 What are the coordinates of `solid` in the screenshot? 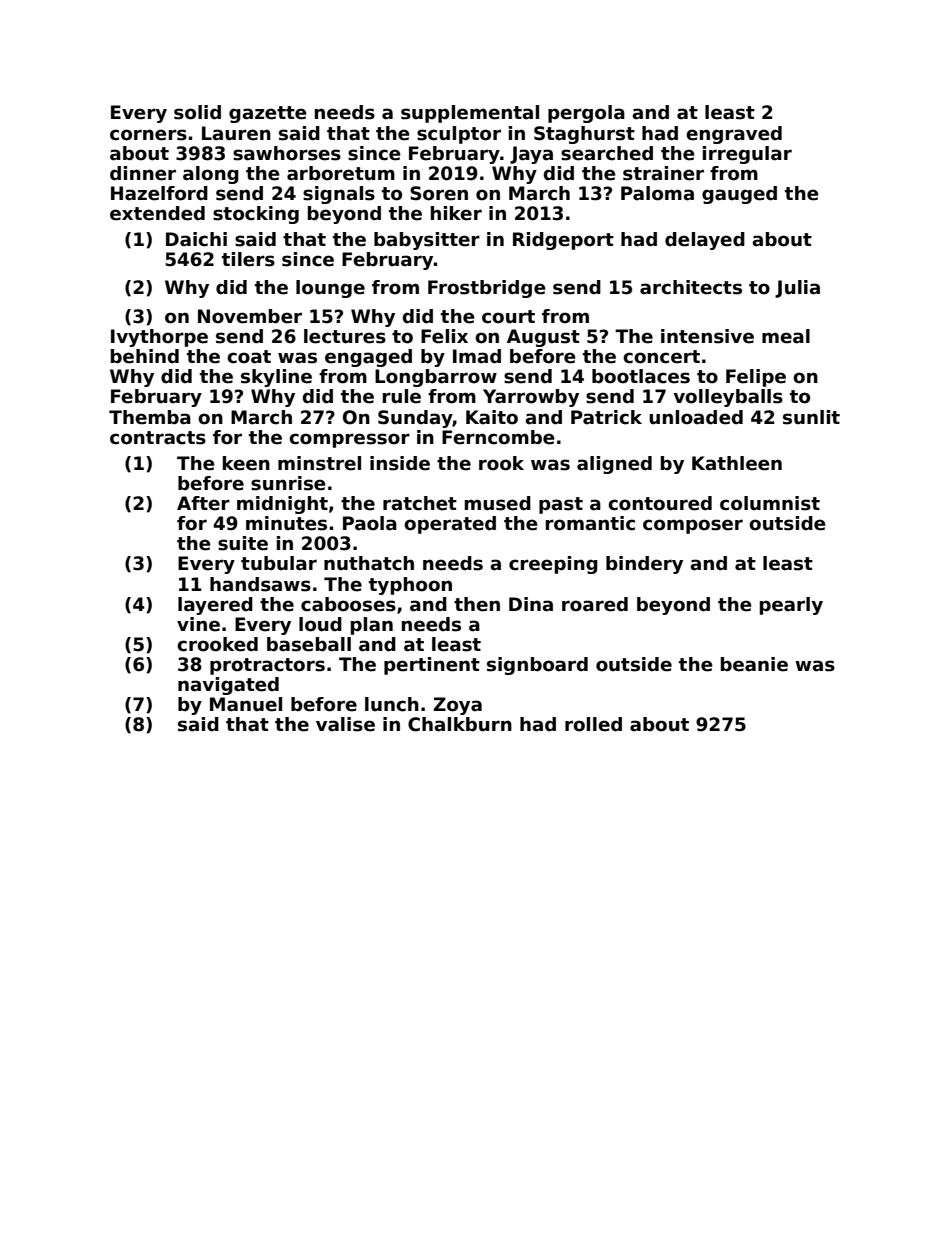 It's located at (197, 112).
